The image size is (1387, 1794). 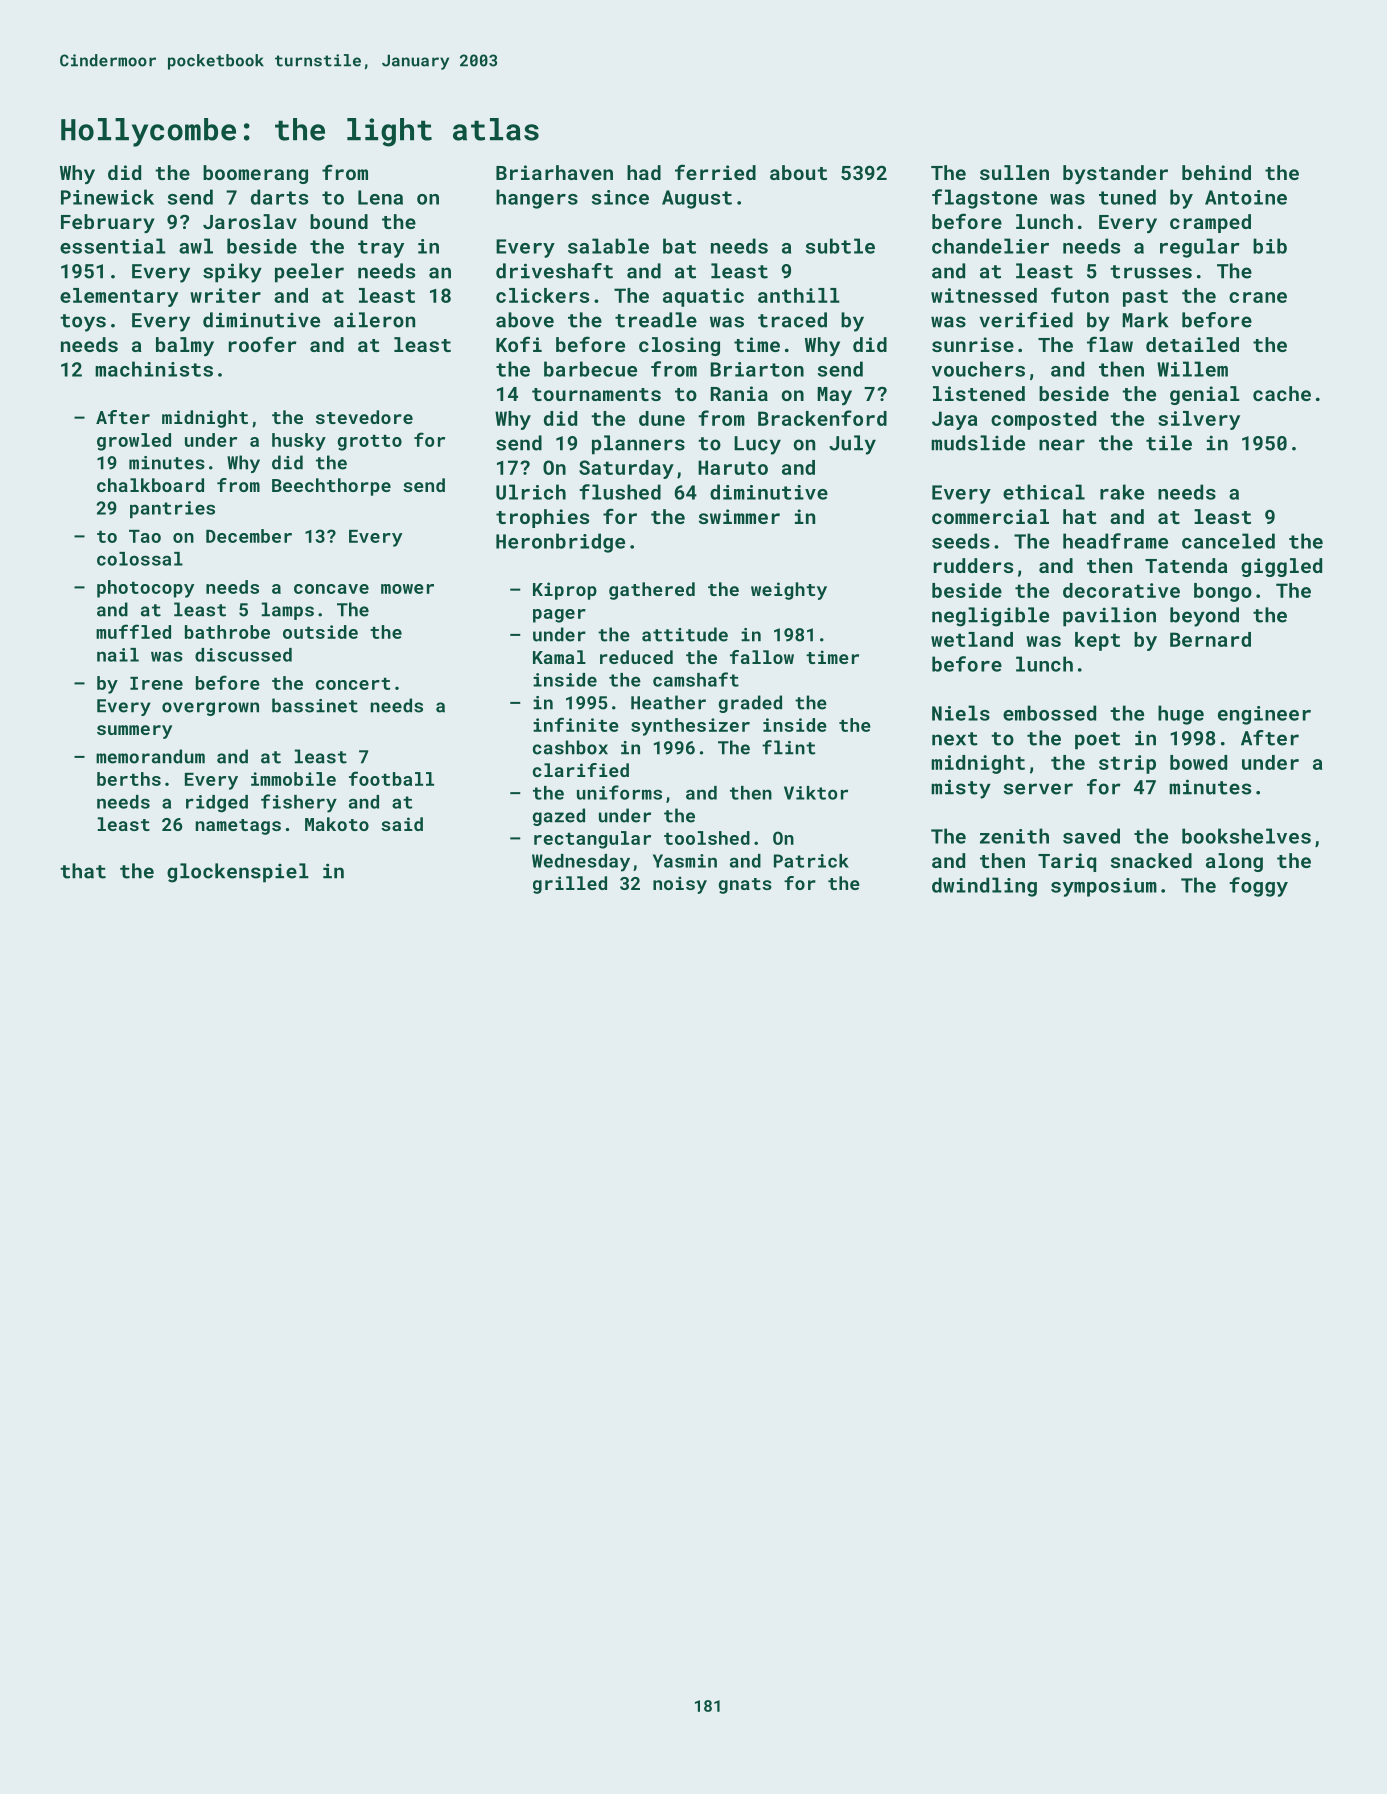 What do you see at coordinates (697, 199) in the image?
I see `August` at bounding box center [697, 199].
